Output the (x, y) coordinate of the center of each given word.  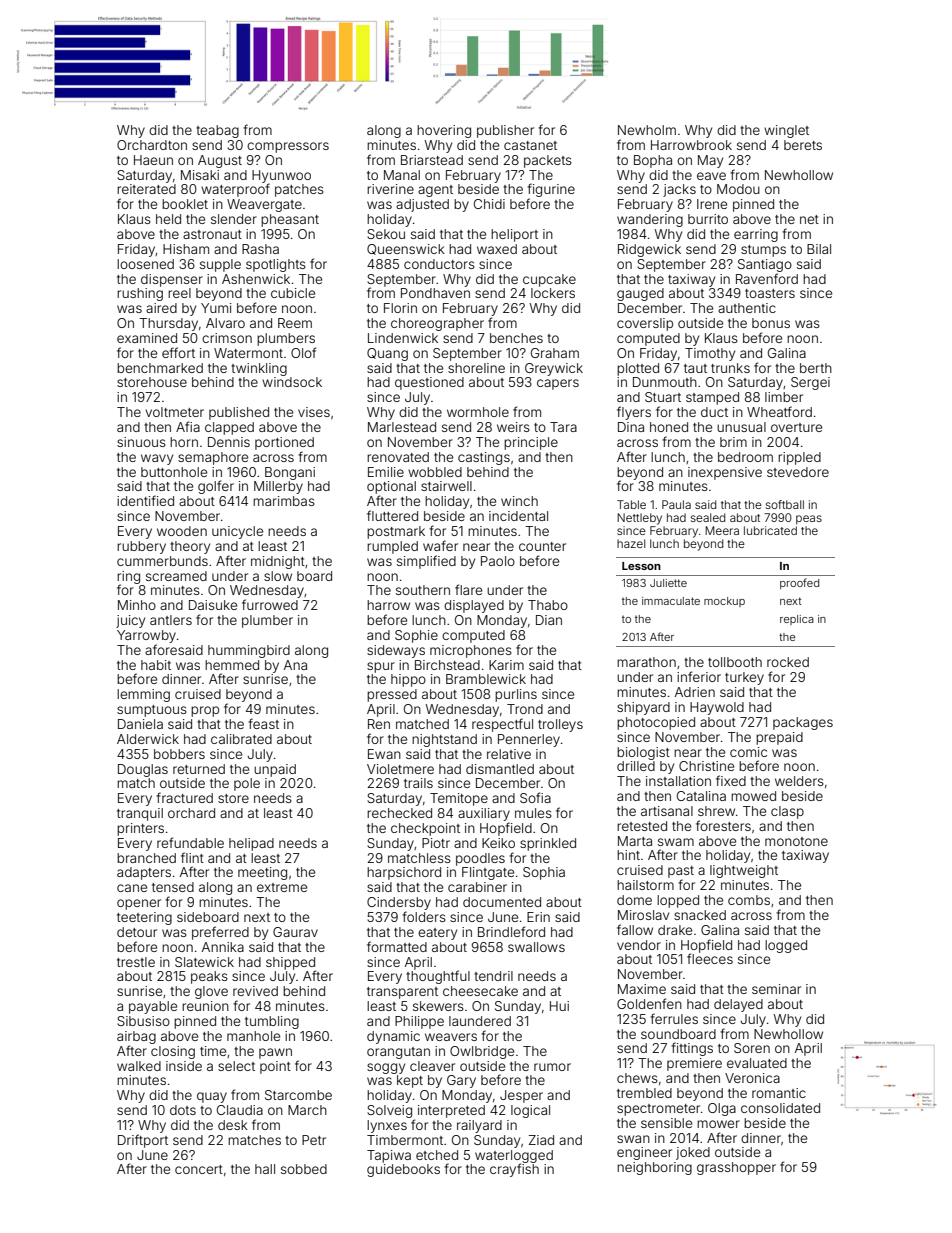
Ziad (541, 1140)
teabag (217, 131)
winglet (786, 131)
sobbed (304, 1169)
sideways (396, 651)
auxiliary (484, 814)
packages (803, 723)
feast (263, 723)
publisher (505, 131)
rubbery (141, 547)
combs (749, 900)
